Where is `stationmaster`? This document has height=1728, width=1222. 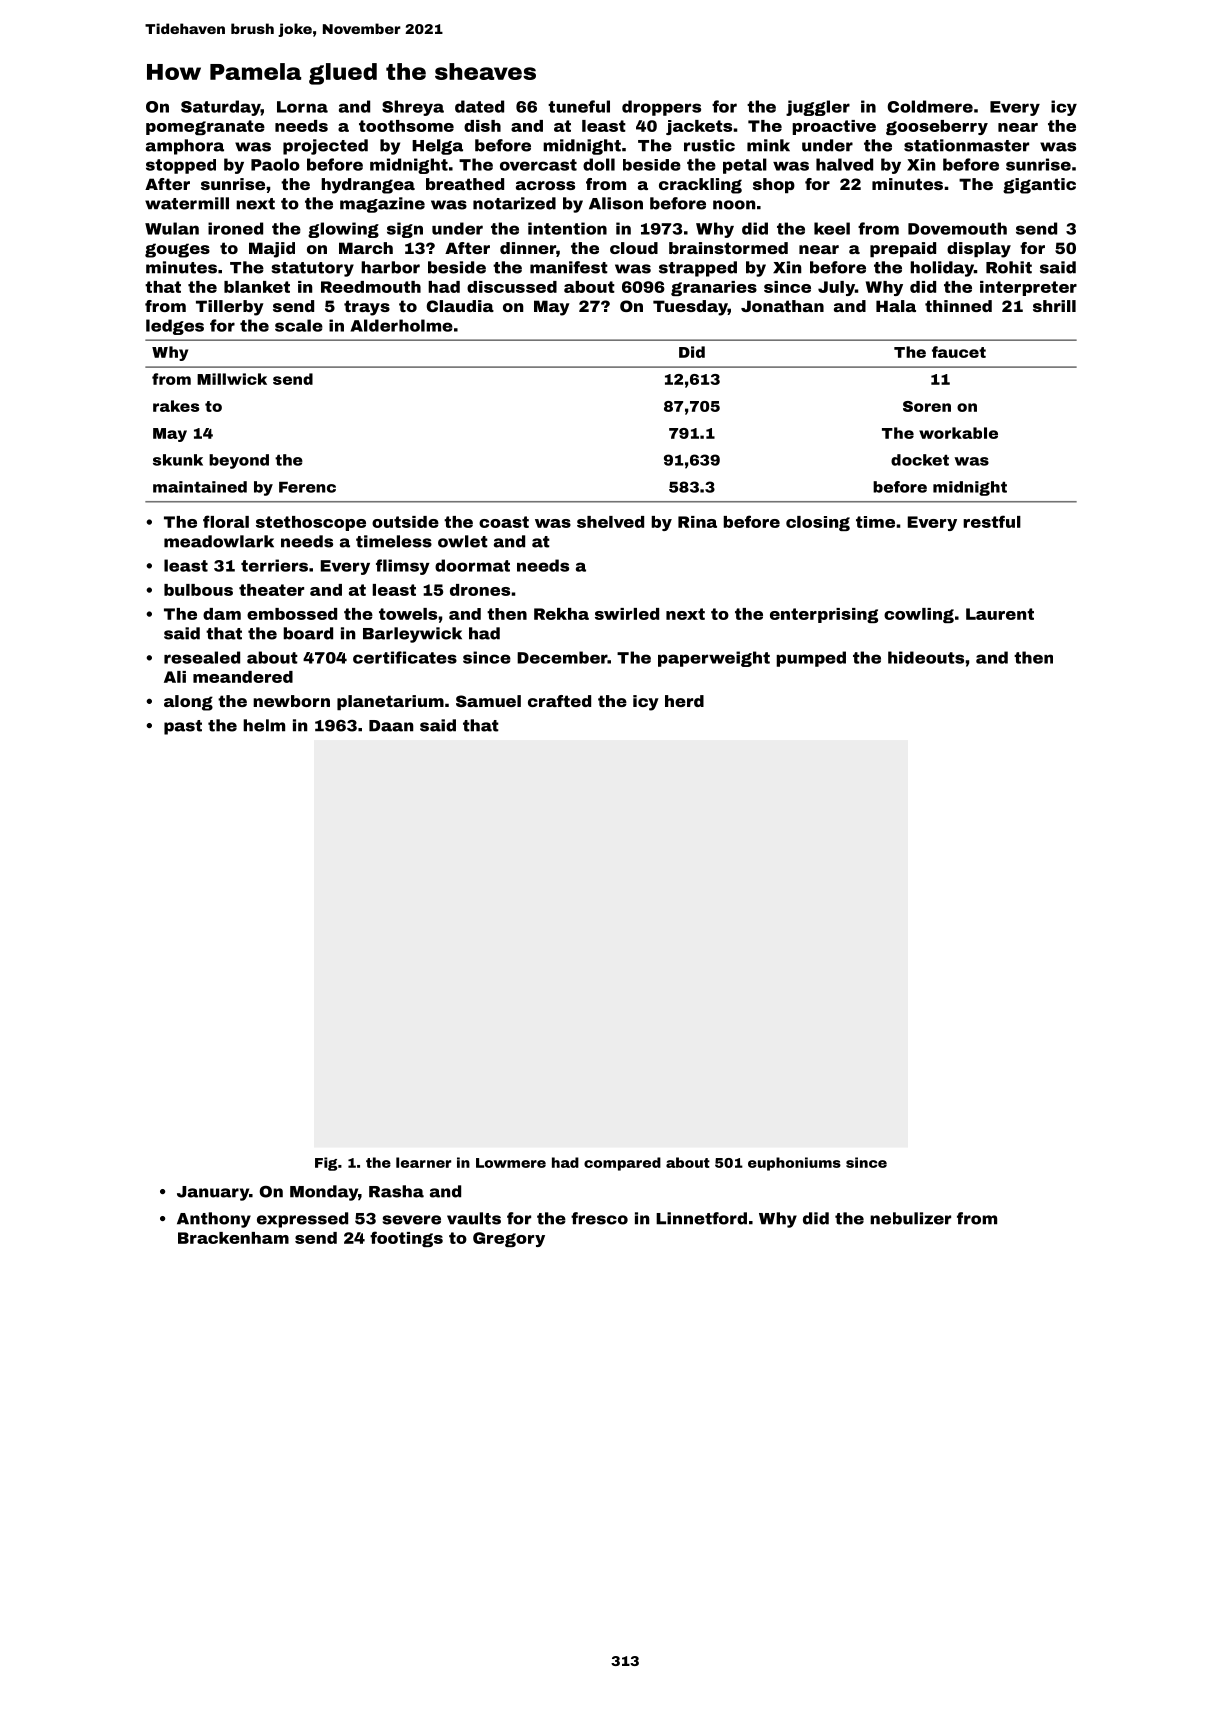
stationmaster is located at coordinates (966, 145).
